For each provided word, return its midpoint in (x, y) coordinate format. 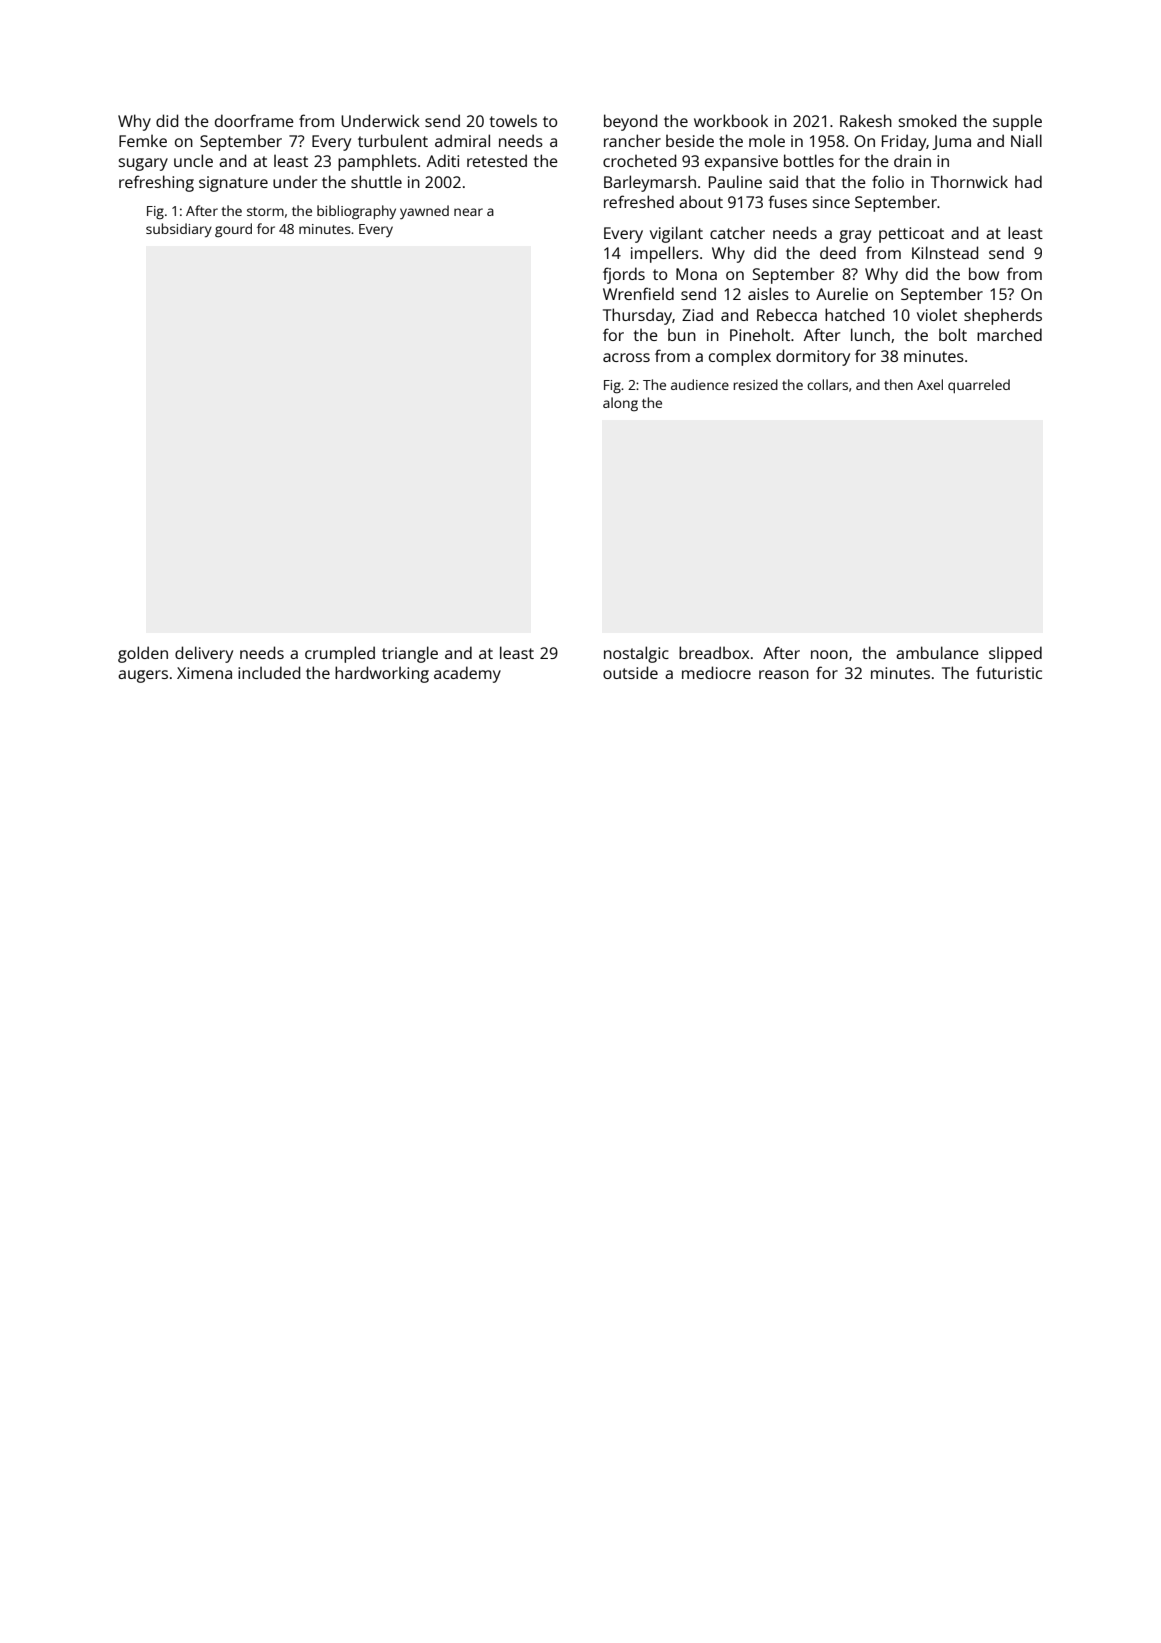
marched (1009, 334)
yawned (424, 212)
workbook (731, 120)
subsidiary (179, 230)
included (269, 672)
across (626, 357)
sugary (143, 164)
